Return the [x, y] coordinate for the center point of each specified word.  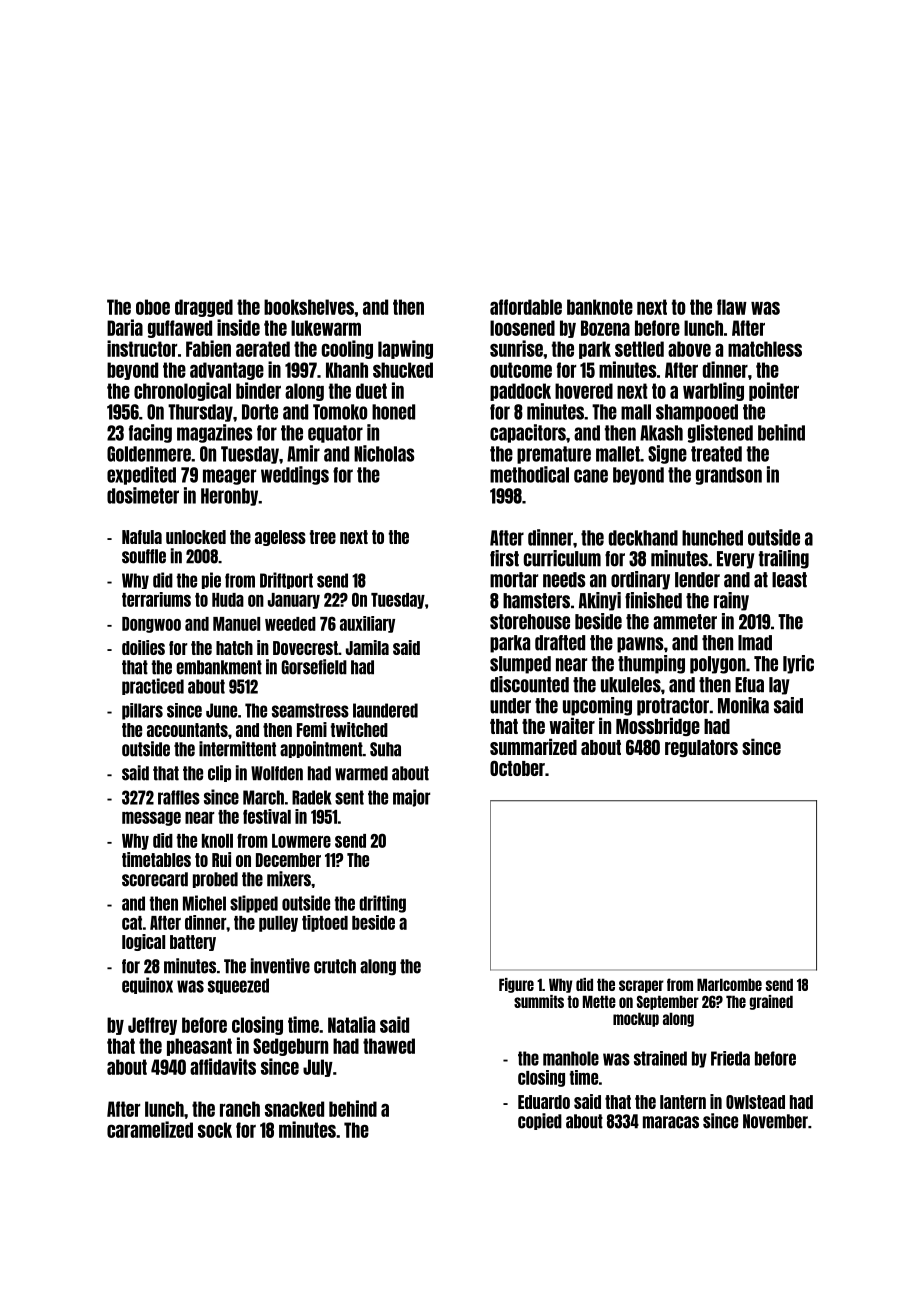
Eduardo [544, 1102]
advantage [227, 371]
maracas [671, 1122]
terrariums [156, 599]
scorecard [155, 879]
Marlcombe [729, 984]
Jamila [367, 647]
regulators [701, 748]
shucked [403, 370]
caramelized [150, 1129]
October [517, 768]
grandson [729, 476]
